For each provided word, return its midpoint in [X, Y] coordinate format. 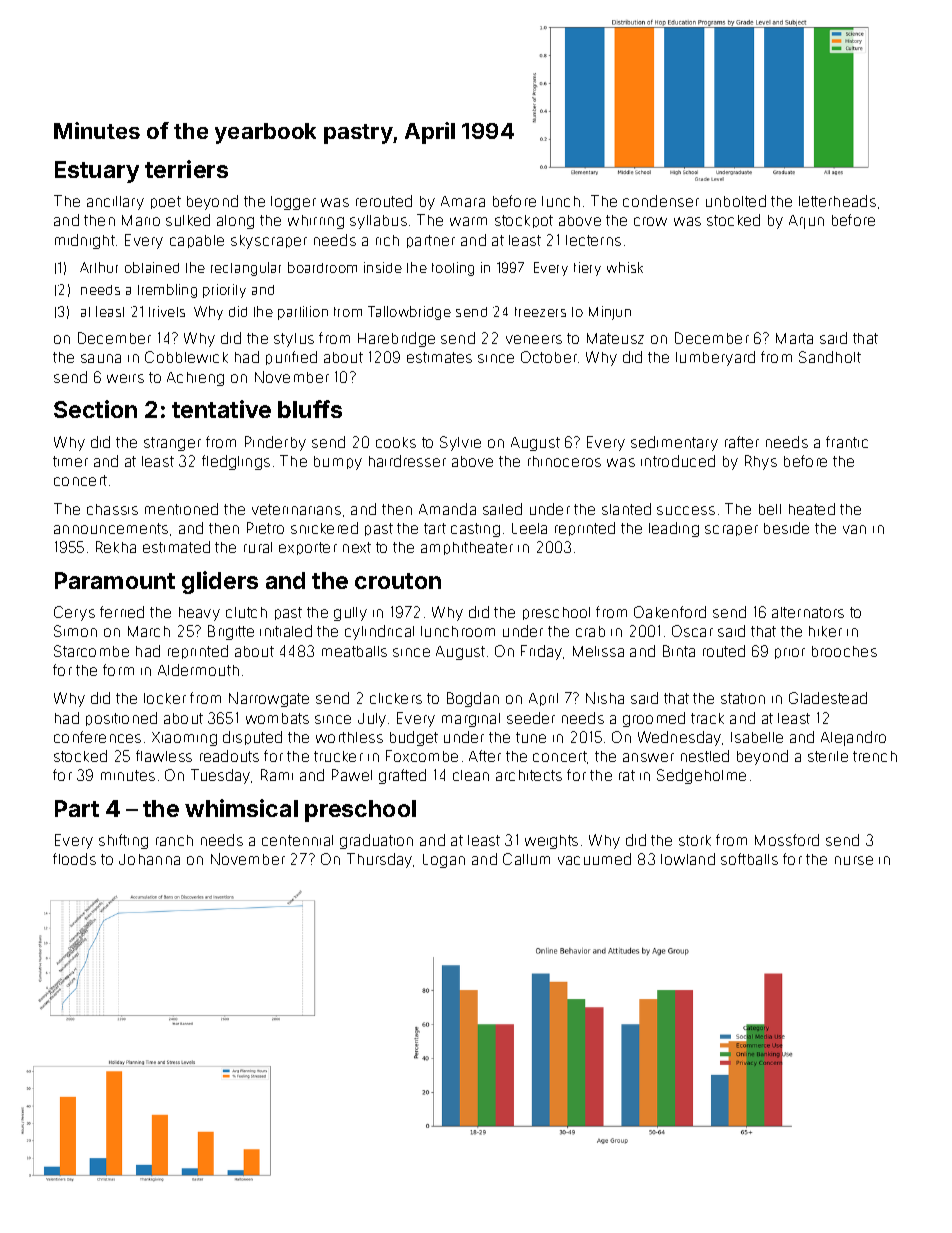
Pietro [265, 528]
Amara [463, 201]
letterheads [837, 201]
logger [293, 203]
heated [812, 509]
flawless [164, 756]
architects [529, 775]
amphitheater [467, 548]
